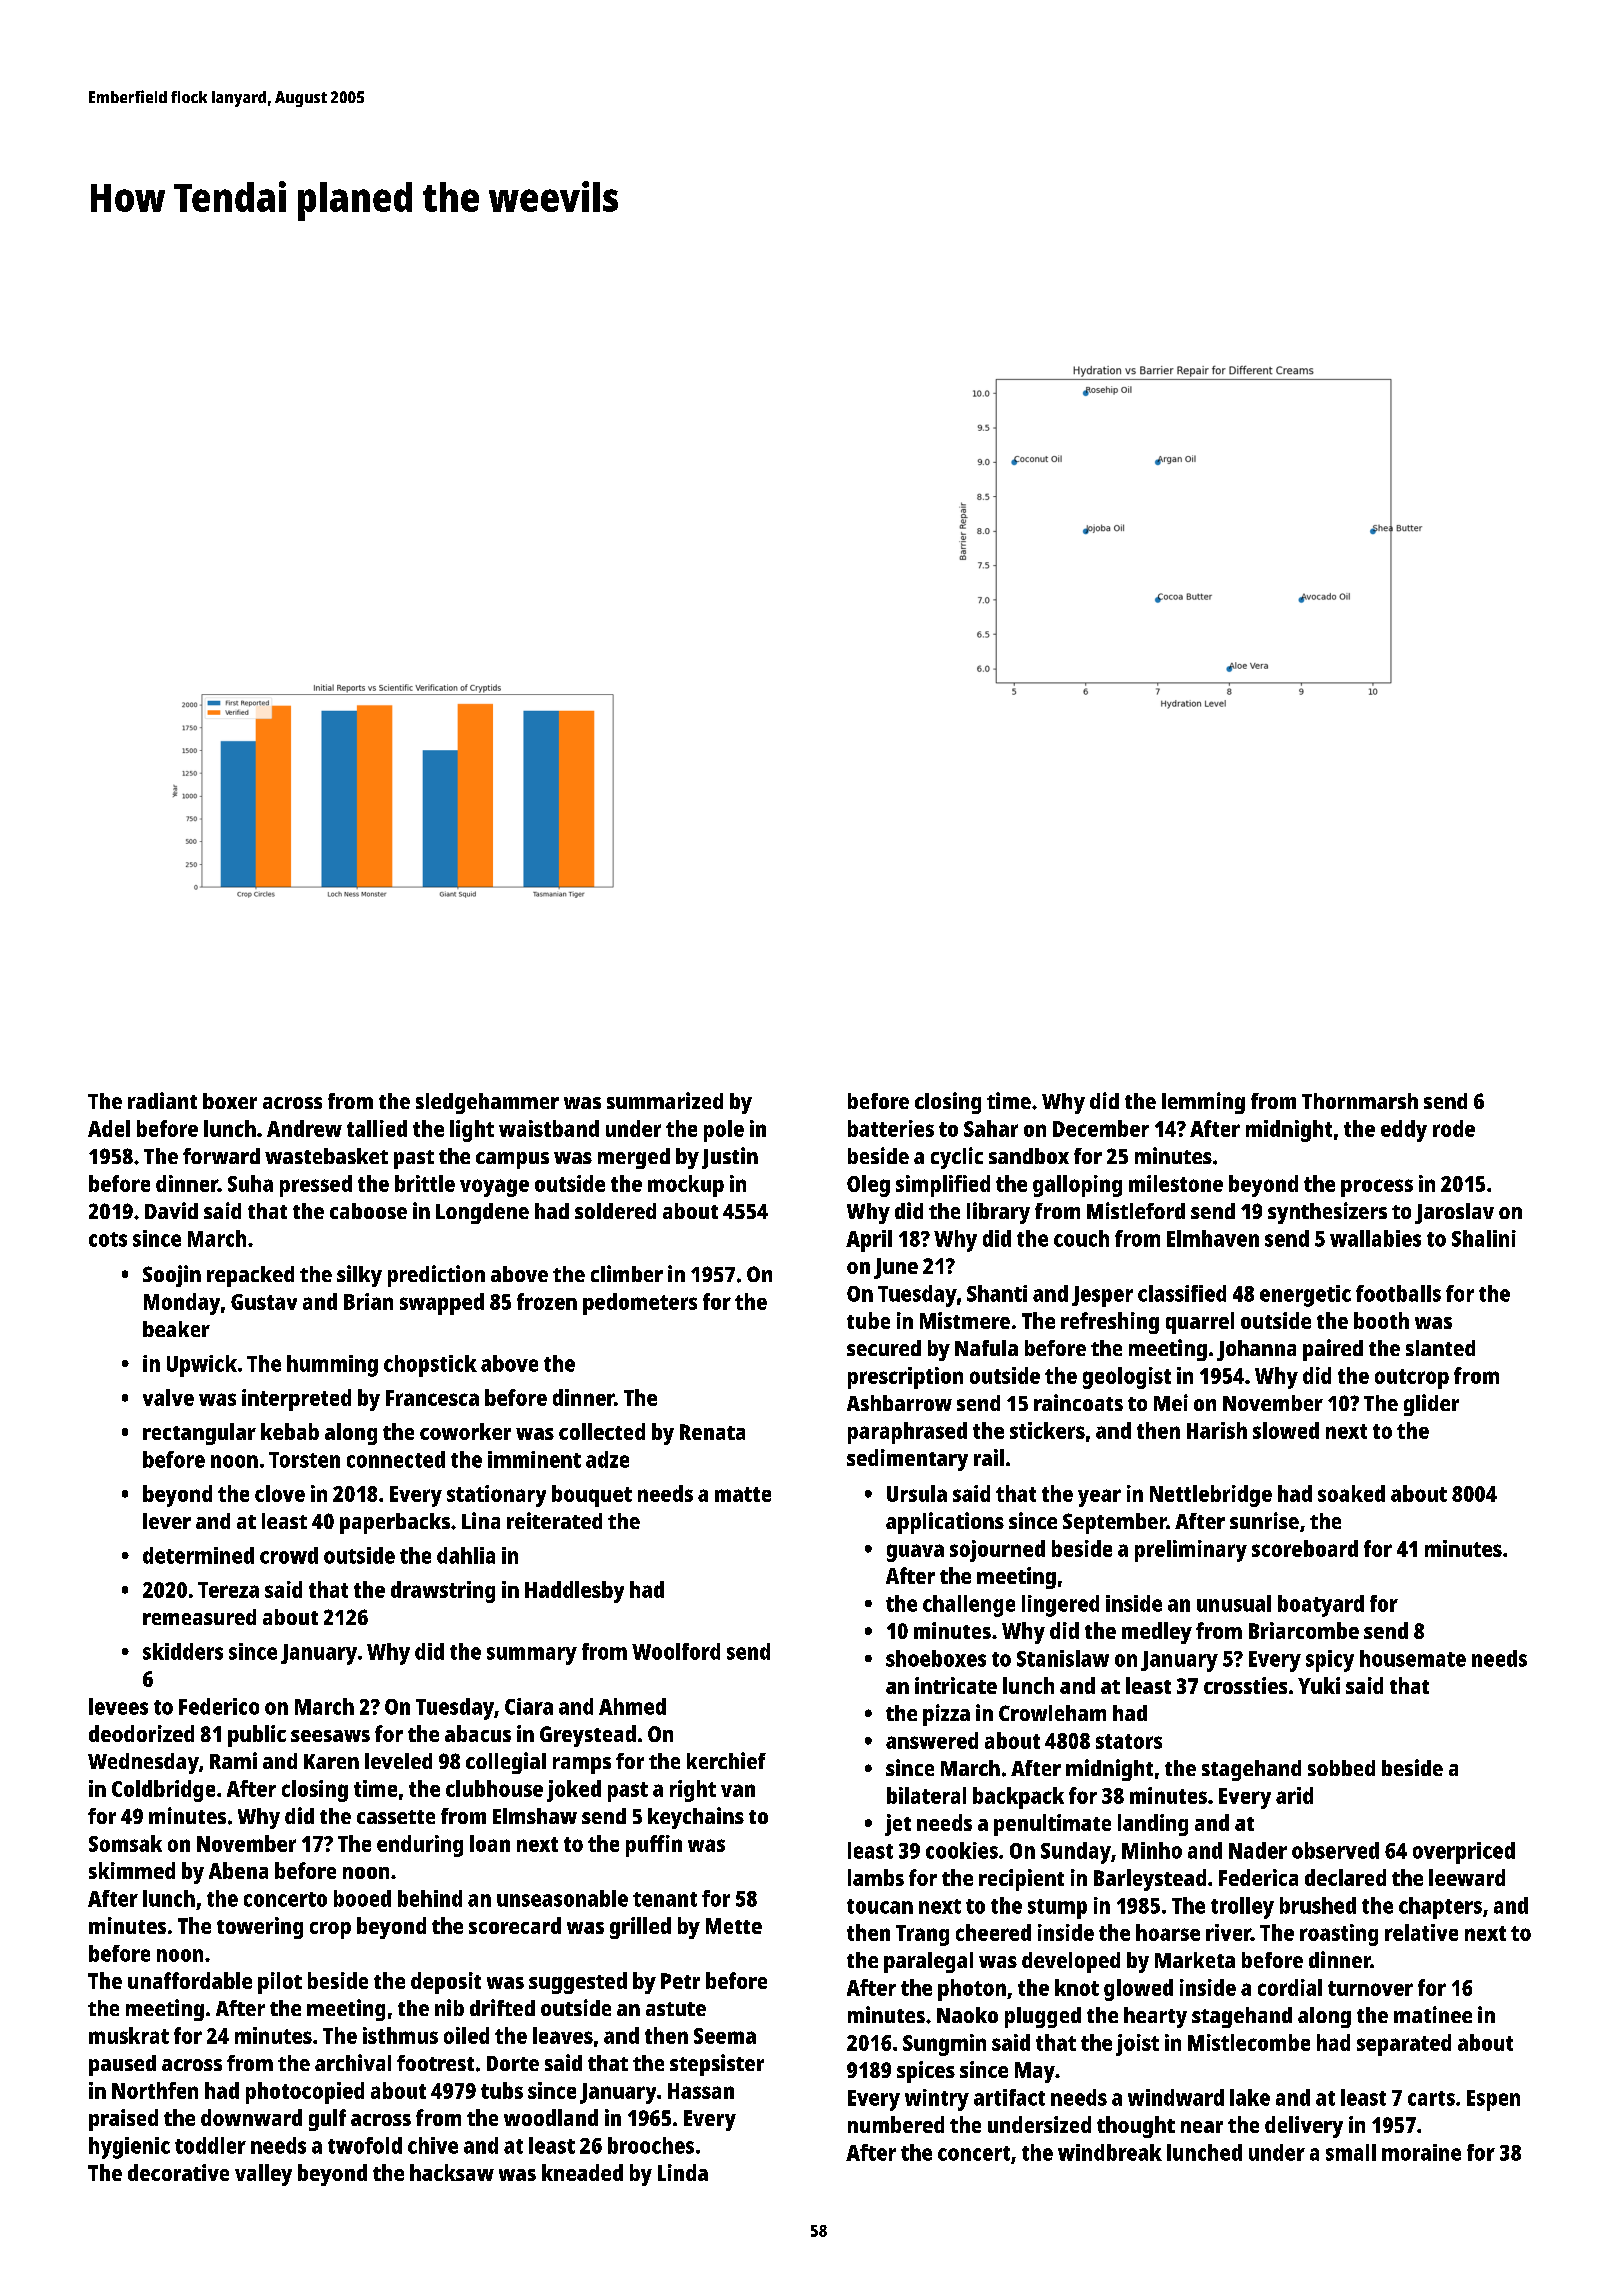 This screenshot has height=2292, width=1620. I want to click on Woolford, so click(676, 1651).
